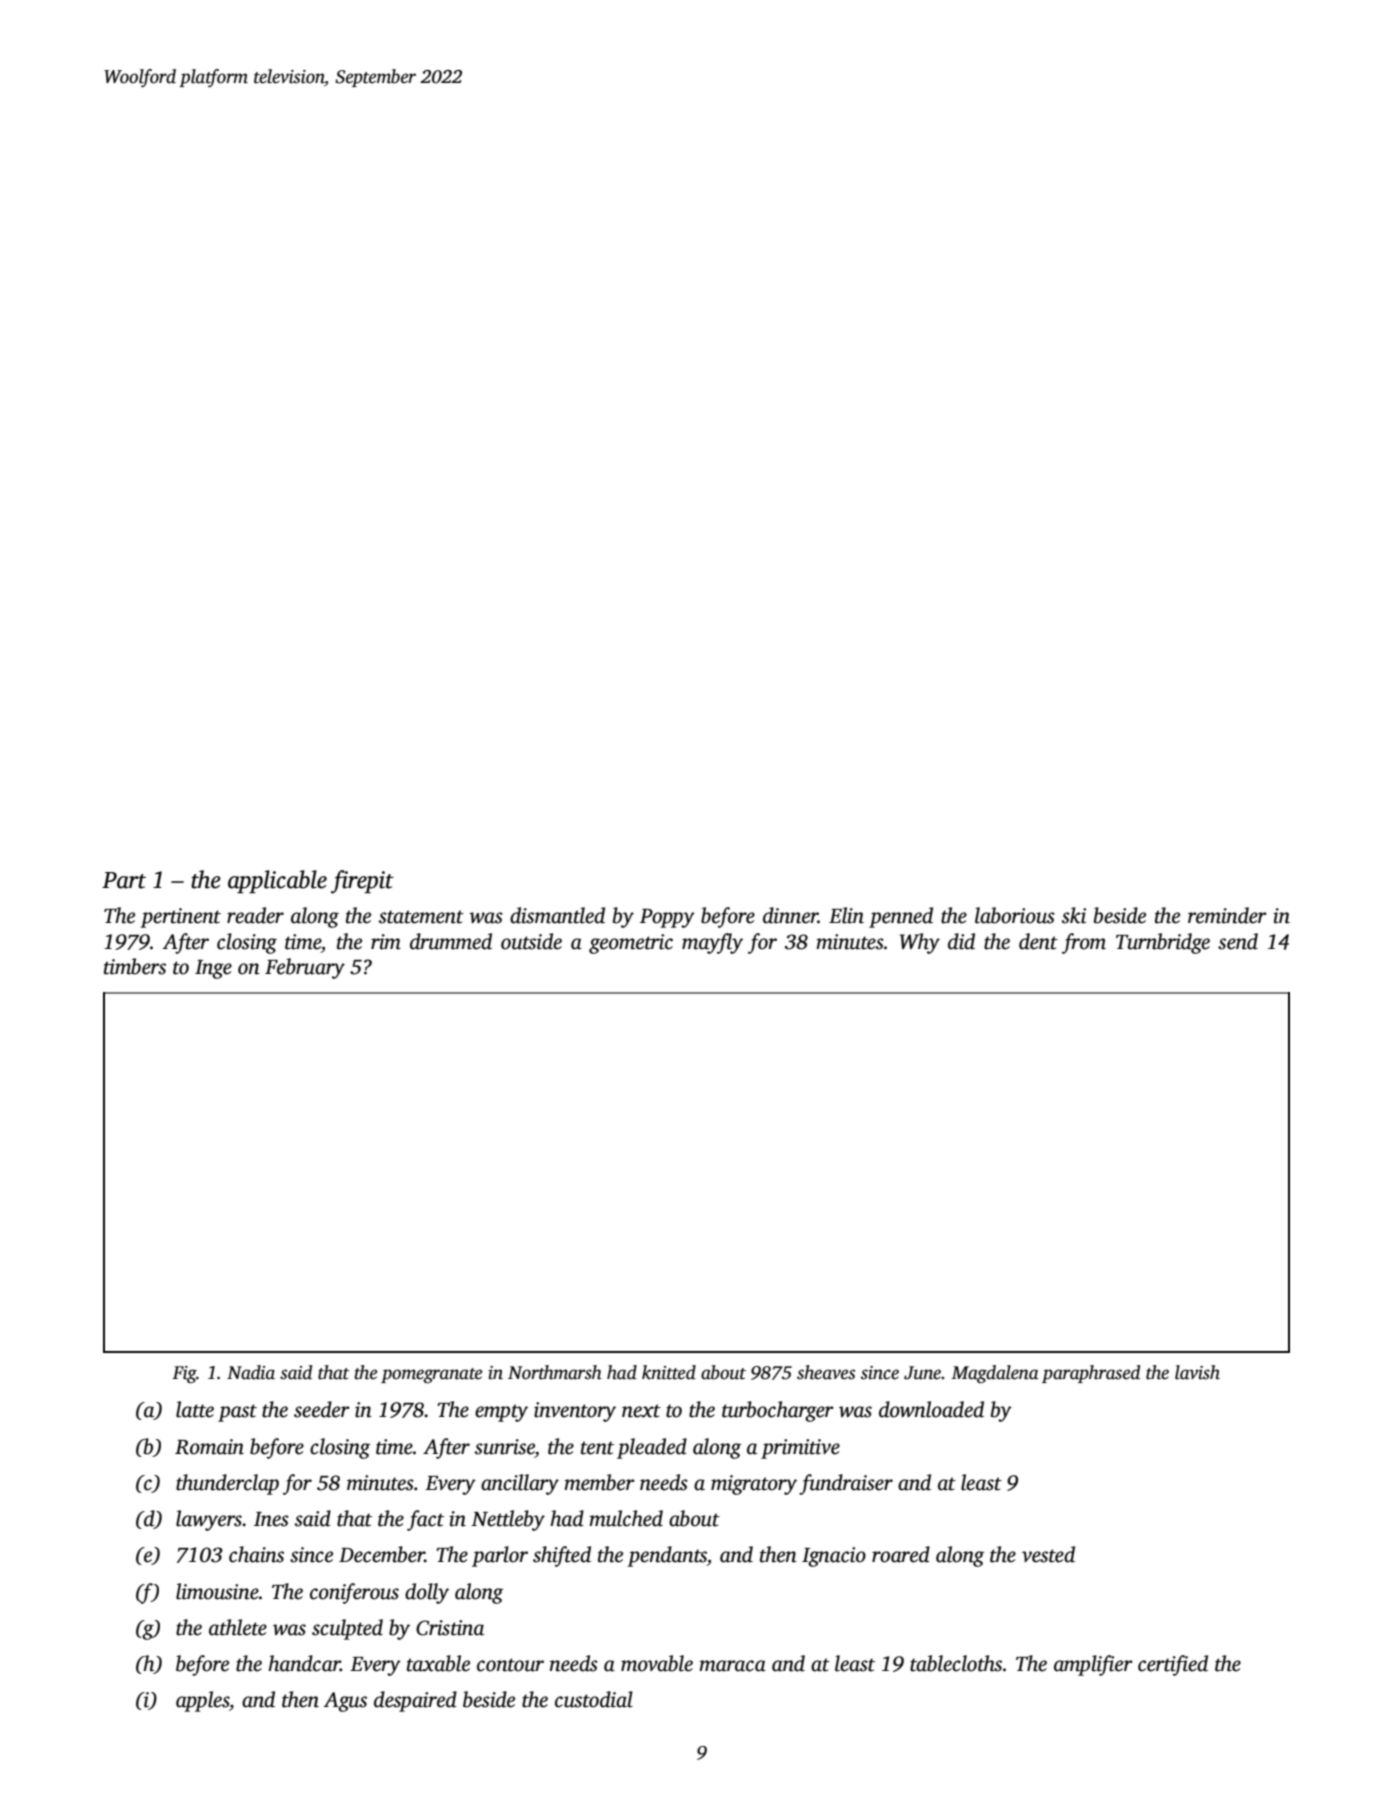 The height and width of the page is (1803, 1393). Describe the element at coordinates (1091, 1374) in the page. I see `paraphrased` at that location.
